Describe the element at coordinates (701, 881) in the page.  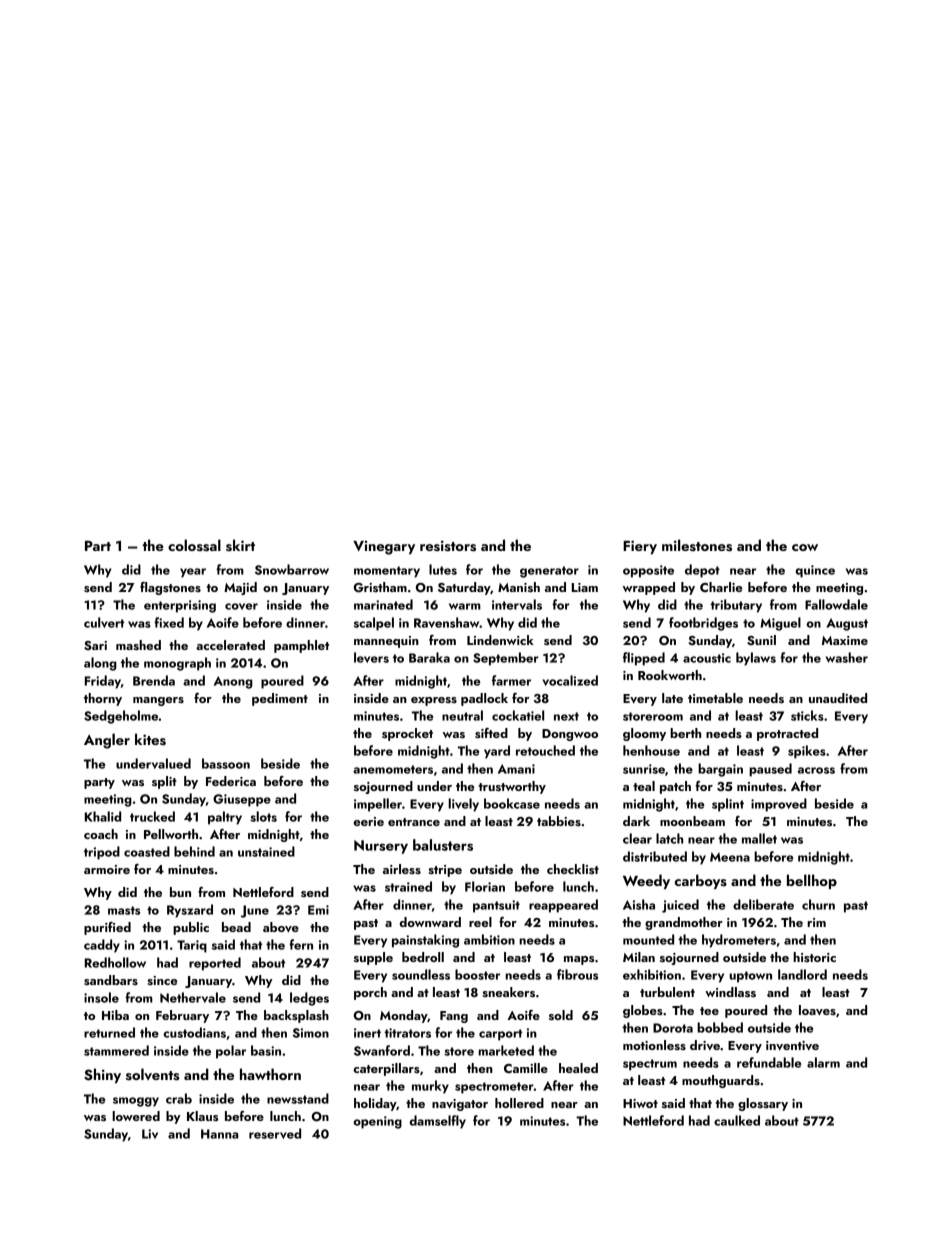
I see `carboys` at that location.
